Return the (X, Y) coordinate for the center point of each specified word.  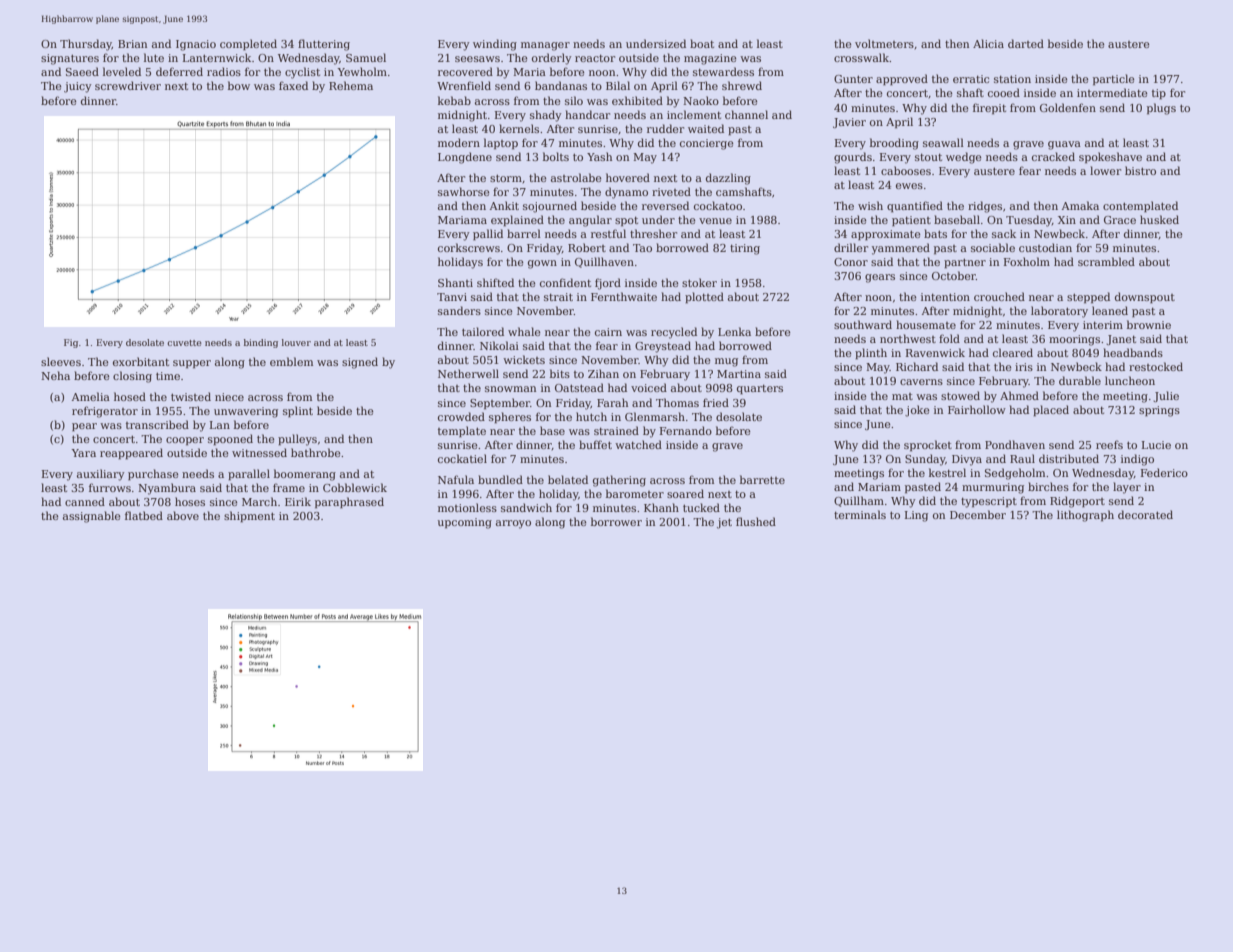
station (1012, 79)
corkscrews (469, 247)
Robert (587, 247)
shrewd (742, 85)
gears (880, 278)
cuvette (184, 343)
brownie (1149, 324)
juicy (78, 87)
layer (1127, 488)
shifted (495, 282)
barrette (762, 479)
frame (289, 487)
